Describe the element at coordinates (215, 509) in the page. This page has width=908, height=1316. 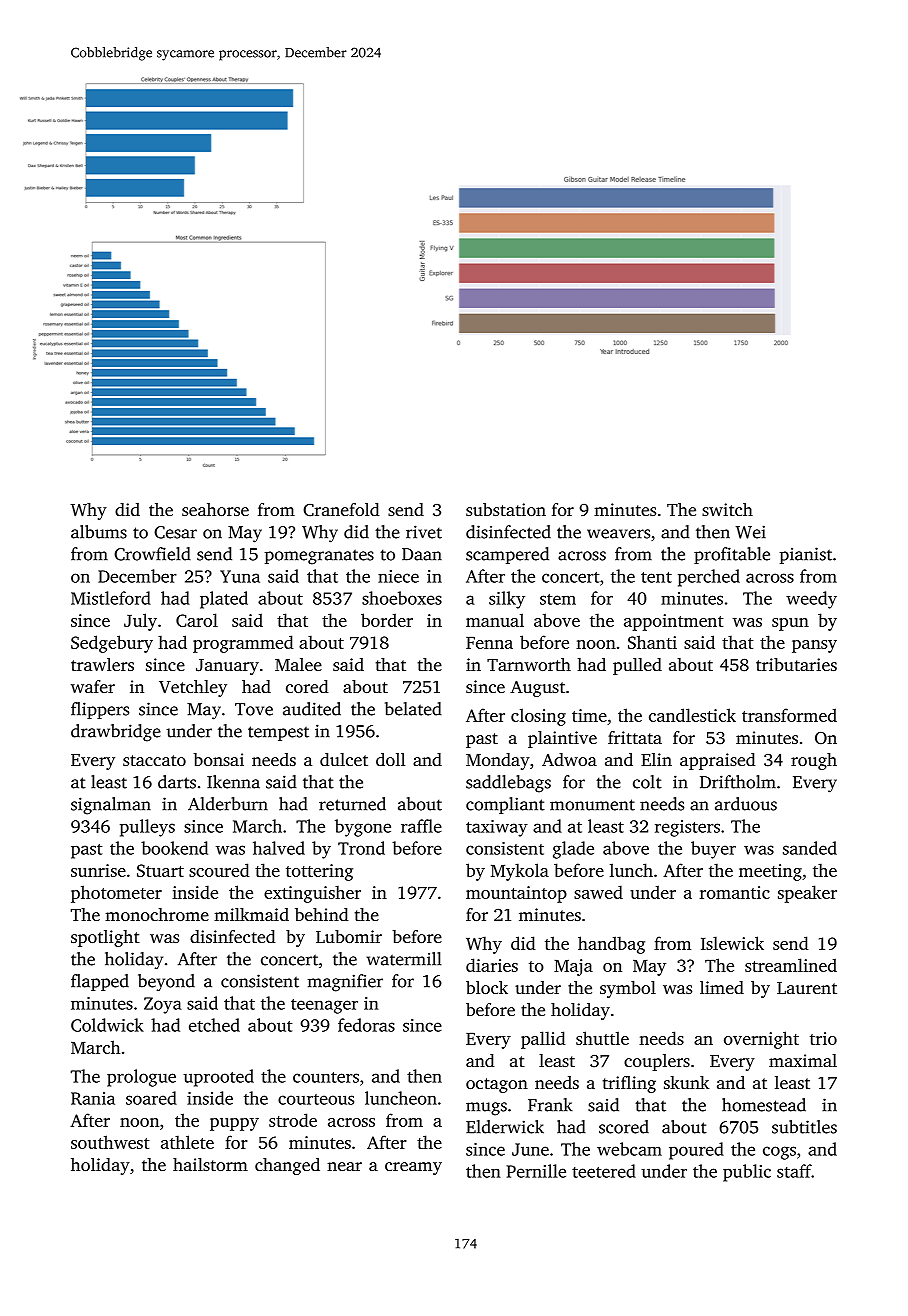
I see `seahorse` at that location.
